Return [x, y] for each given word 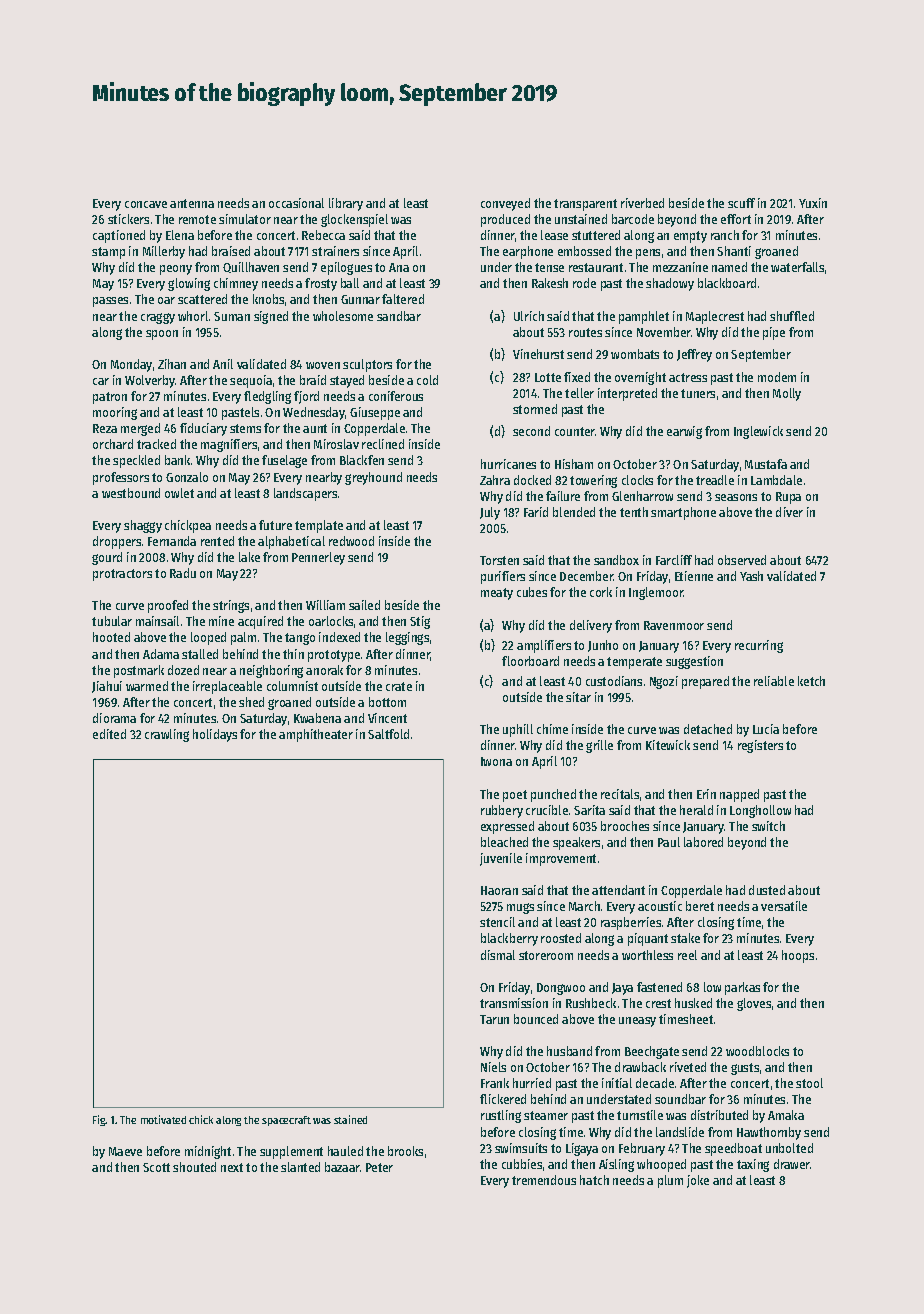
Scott [156, 1167]
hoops [798, 956]
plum [670, 1181]
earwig [684, 432]
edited [109, 734]
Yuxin [813, 203]
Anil [223, 364]
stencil [497, 922]
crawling [167, 735]
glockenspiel [354, 220]
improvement [561, 859]
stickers [128, 219]
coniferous [396, 396]
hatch [594, 1180]
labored [703, 842]
